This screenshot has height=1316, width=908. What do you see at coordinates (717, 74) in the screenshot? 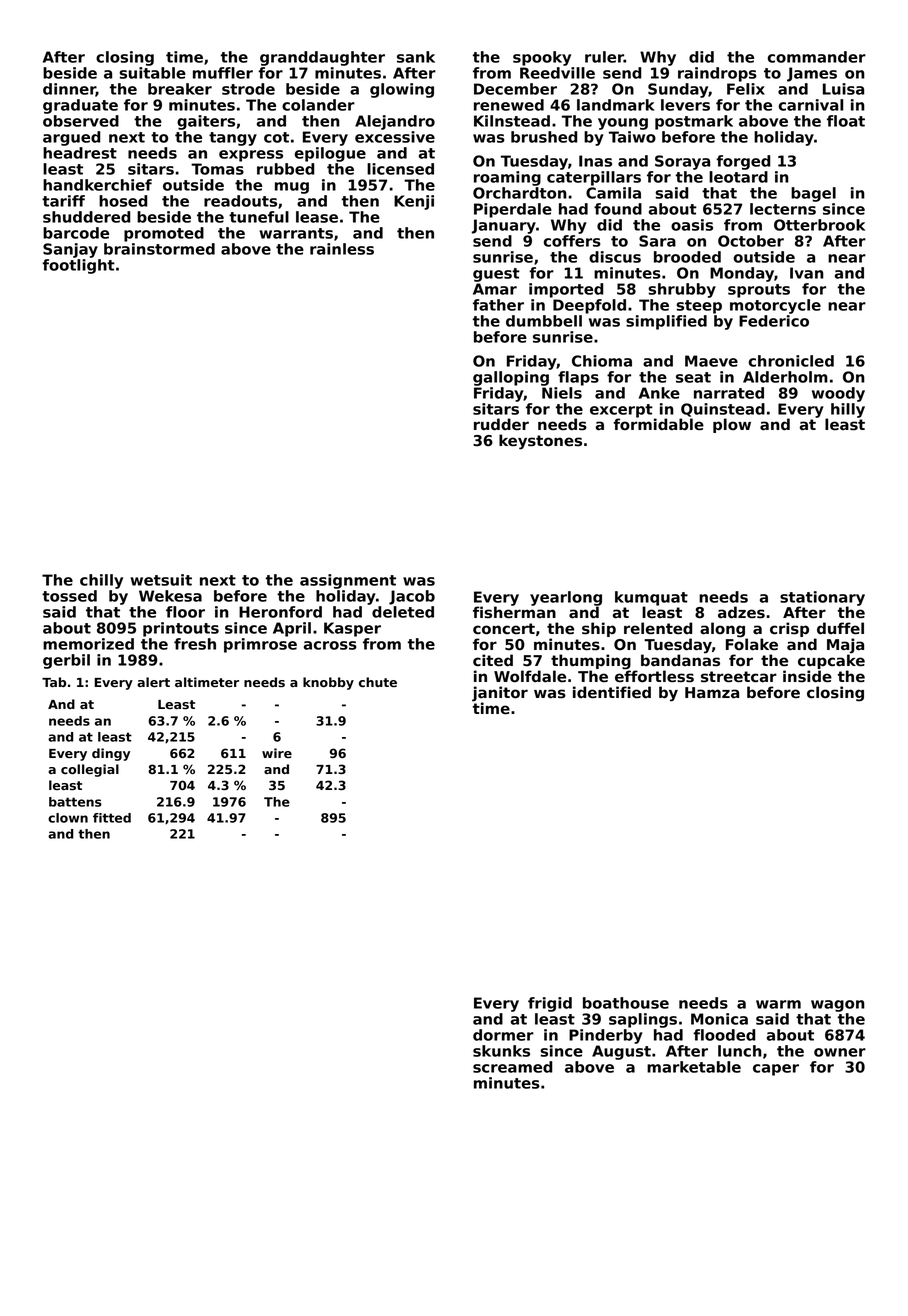
I see `raindrops` at bounding box center [717, 74].
